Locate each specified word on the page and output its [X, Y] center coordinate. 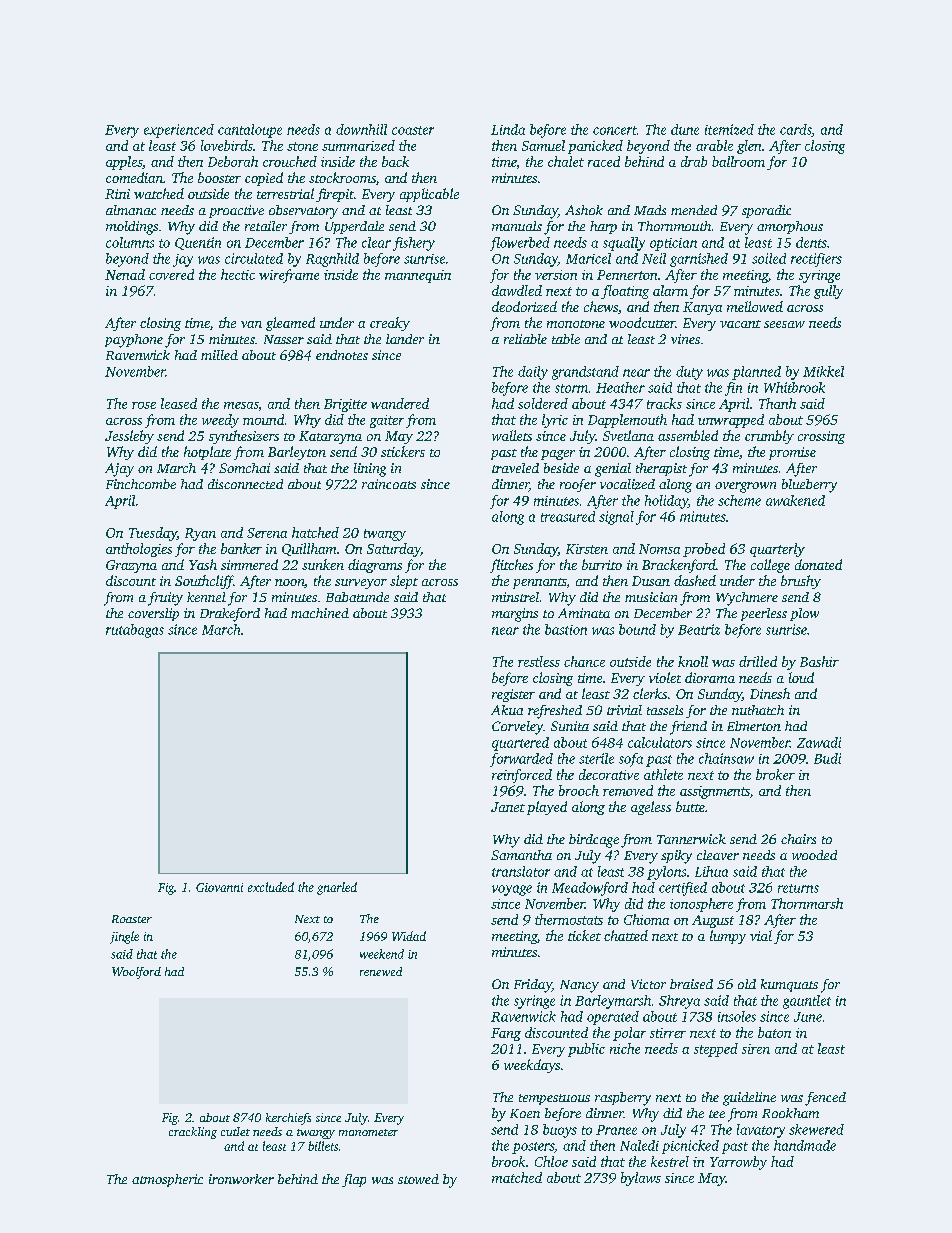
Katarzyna [330, 437]
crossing [821, 437]
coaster [413, 130]
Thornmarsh [807, 903]
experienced [179, 131]
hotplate [207, 453]
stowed [418, 1179]
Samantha [521, 855]
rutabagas [135, 631]
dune [685, 129]
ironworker [241, 1179]
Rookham [790, 1113]
